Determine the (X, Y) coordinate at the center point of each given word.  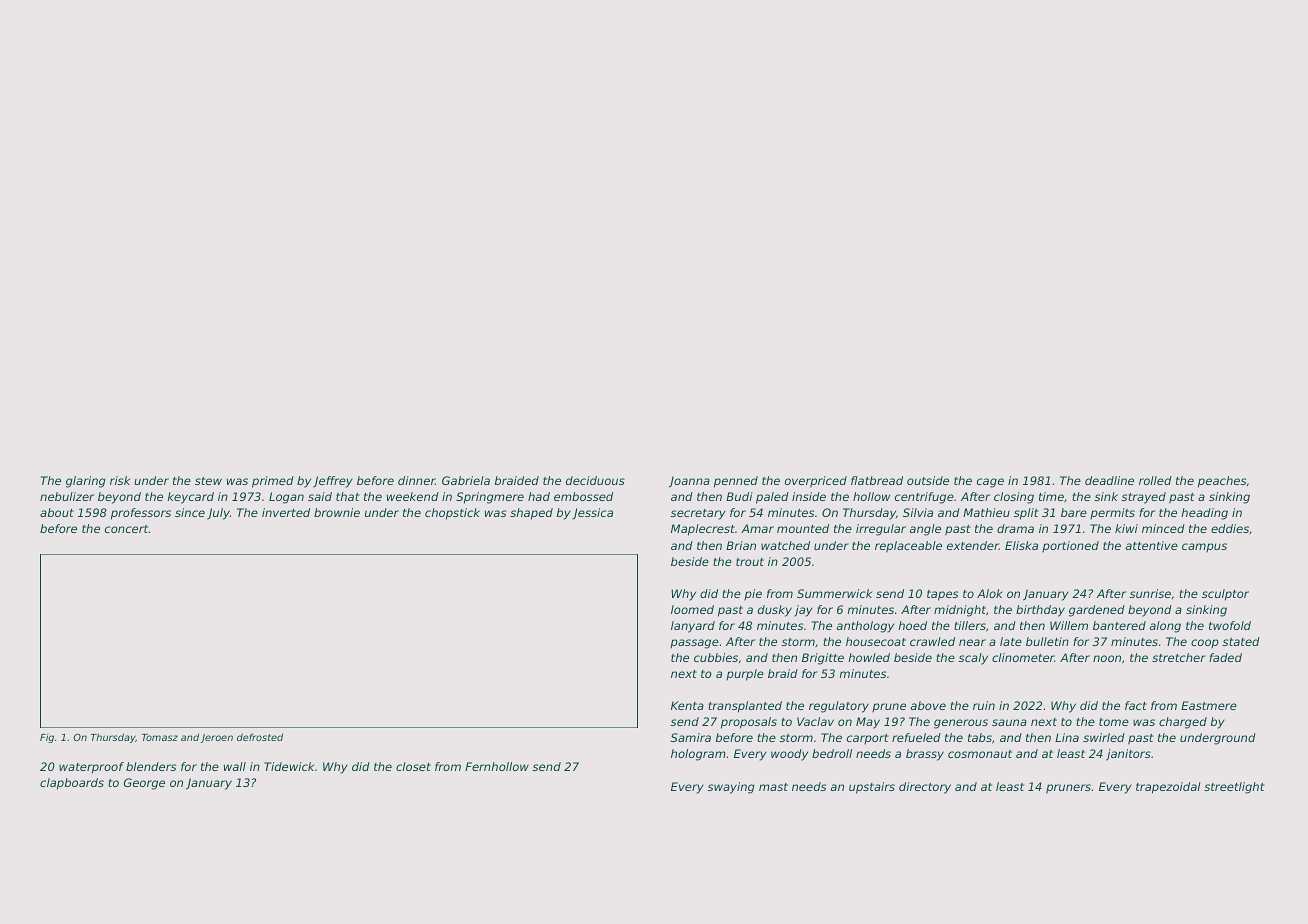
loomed (692, 609)
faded (1225, 657)
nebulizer (67, 496)
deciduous (595, 480)
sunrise (1150, 593)
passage (694, 644)
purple (745, 675)
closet (413, 766)
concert (126, 529)
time (1051, 496)
